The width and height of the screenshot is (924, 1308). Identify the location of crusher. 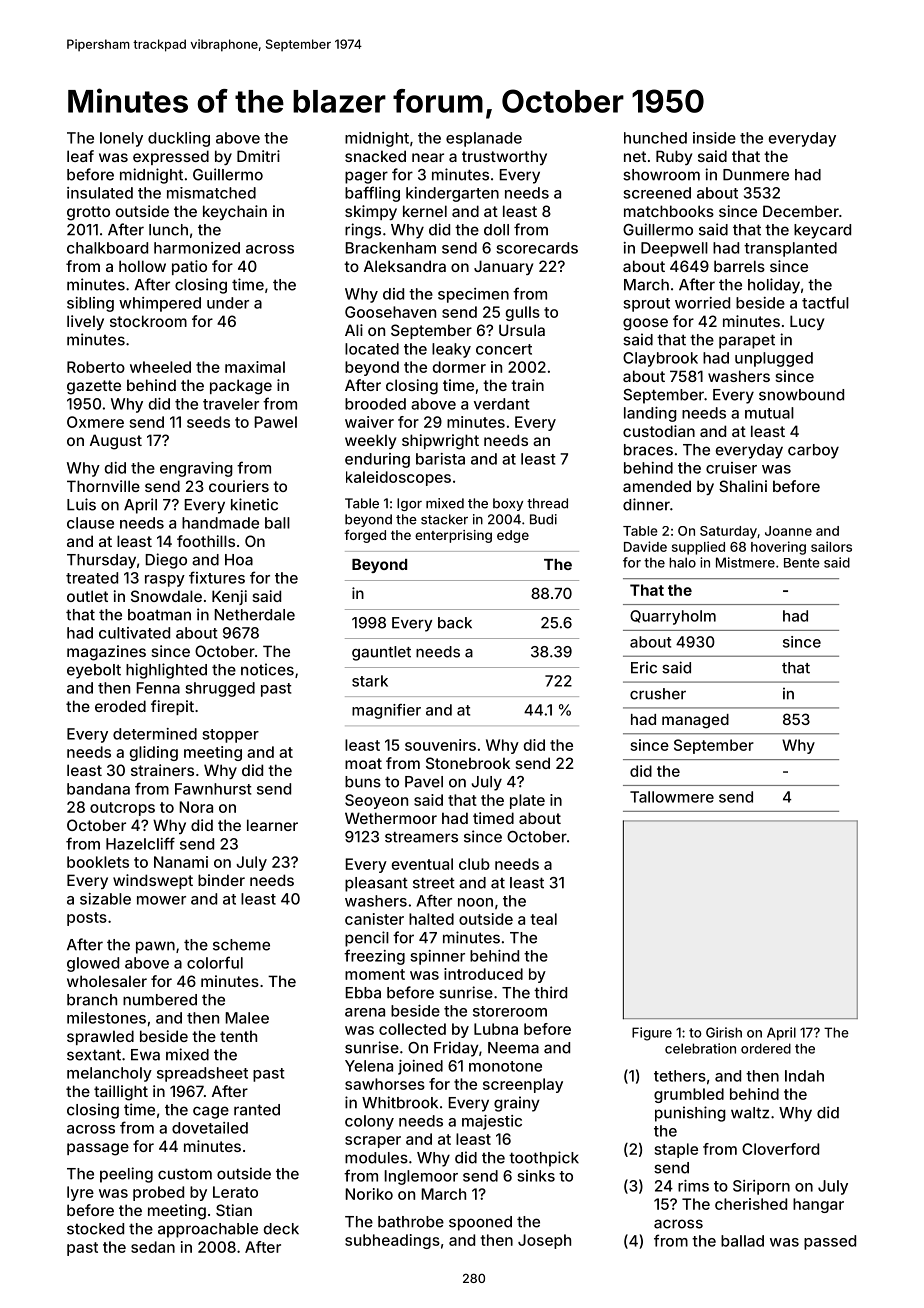
(658, 694).
